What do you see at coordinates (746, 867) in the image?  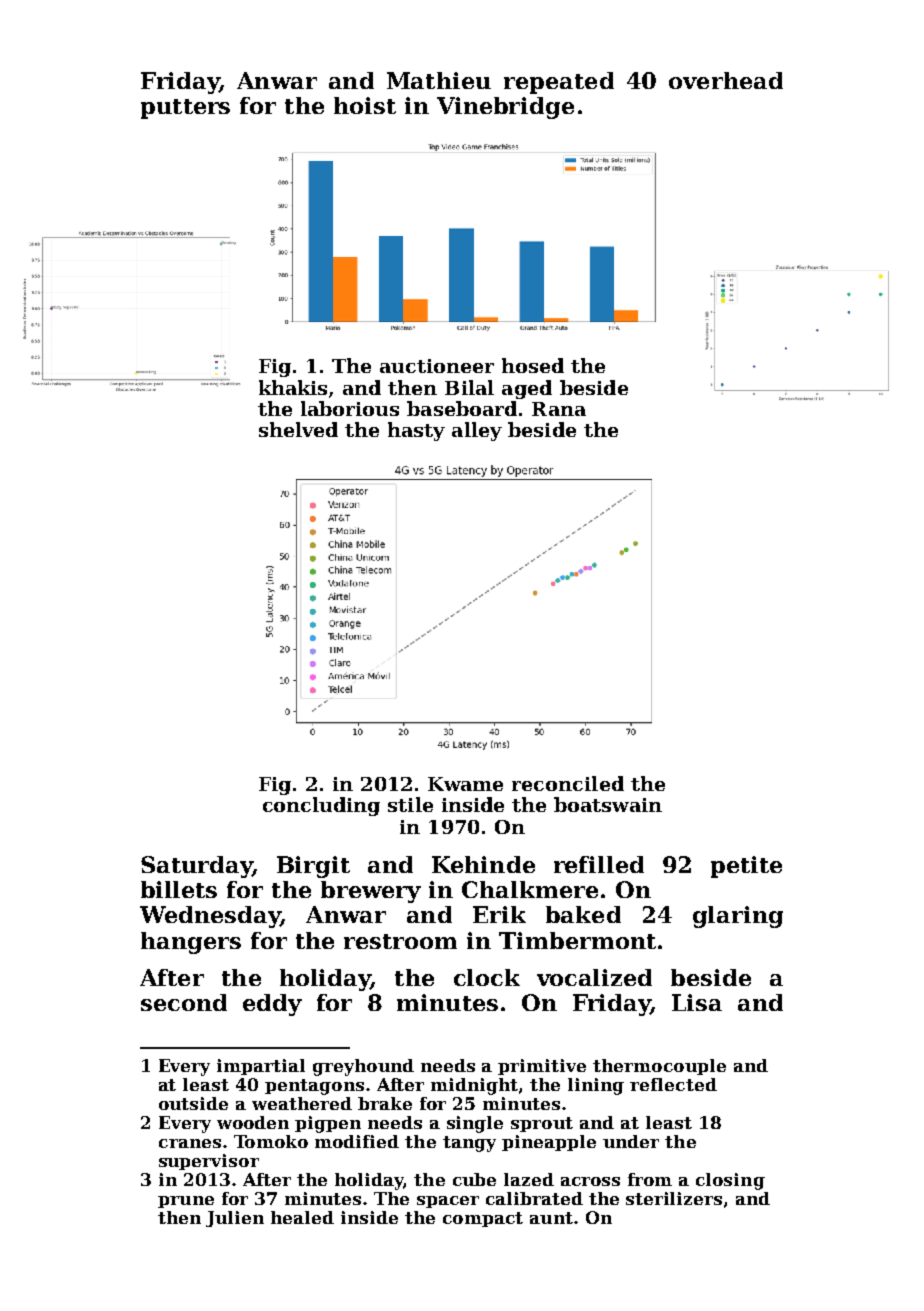 I see `petite` at bounding box center [746, 867].
